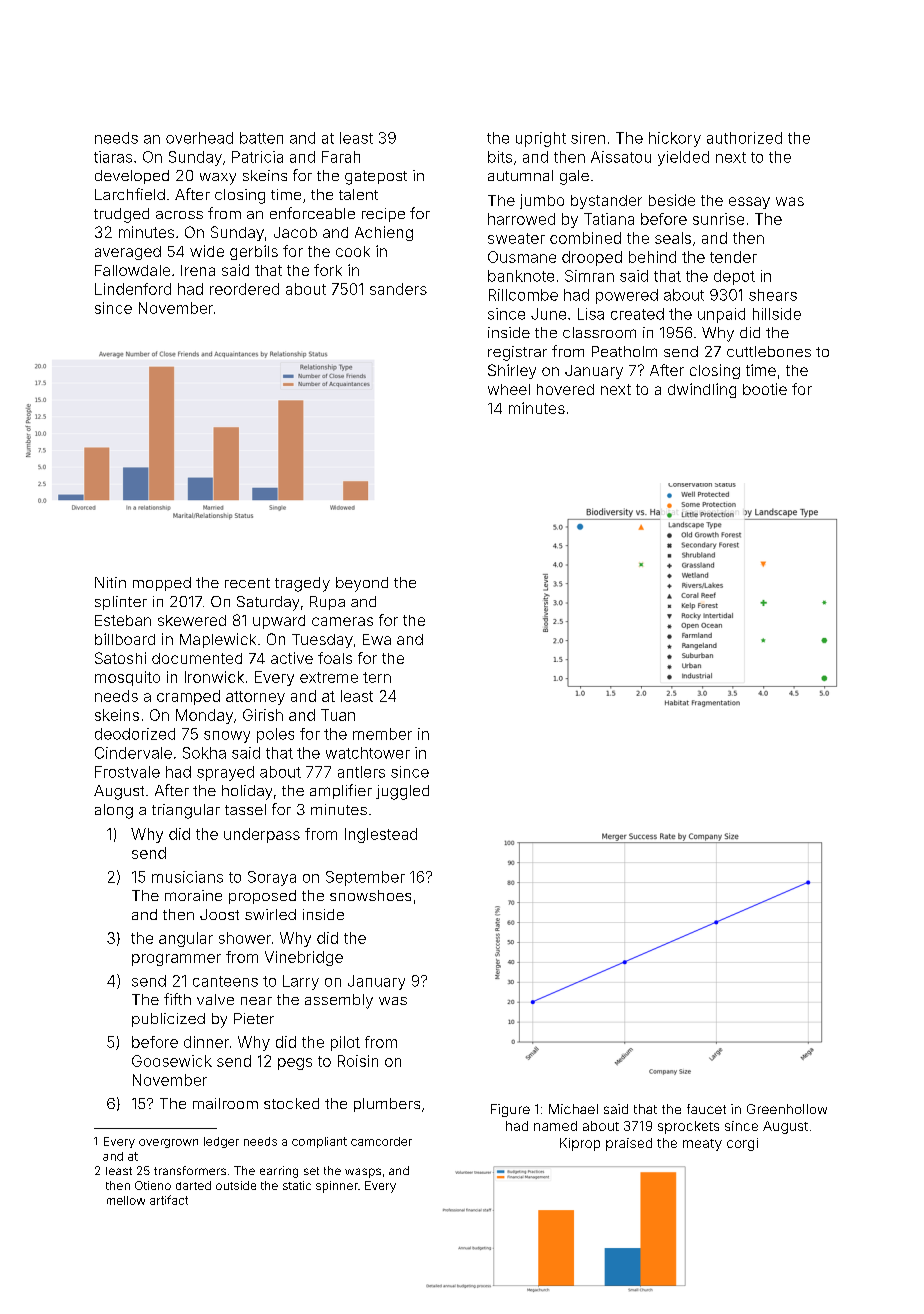 This screenshot has height=1314, width=924. I want to click on harrowed, so click(521, 219).
